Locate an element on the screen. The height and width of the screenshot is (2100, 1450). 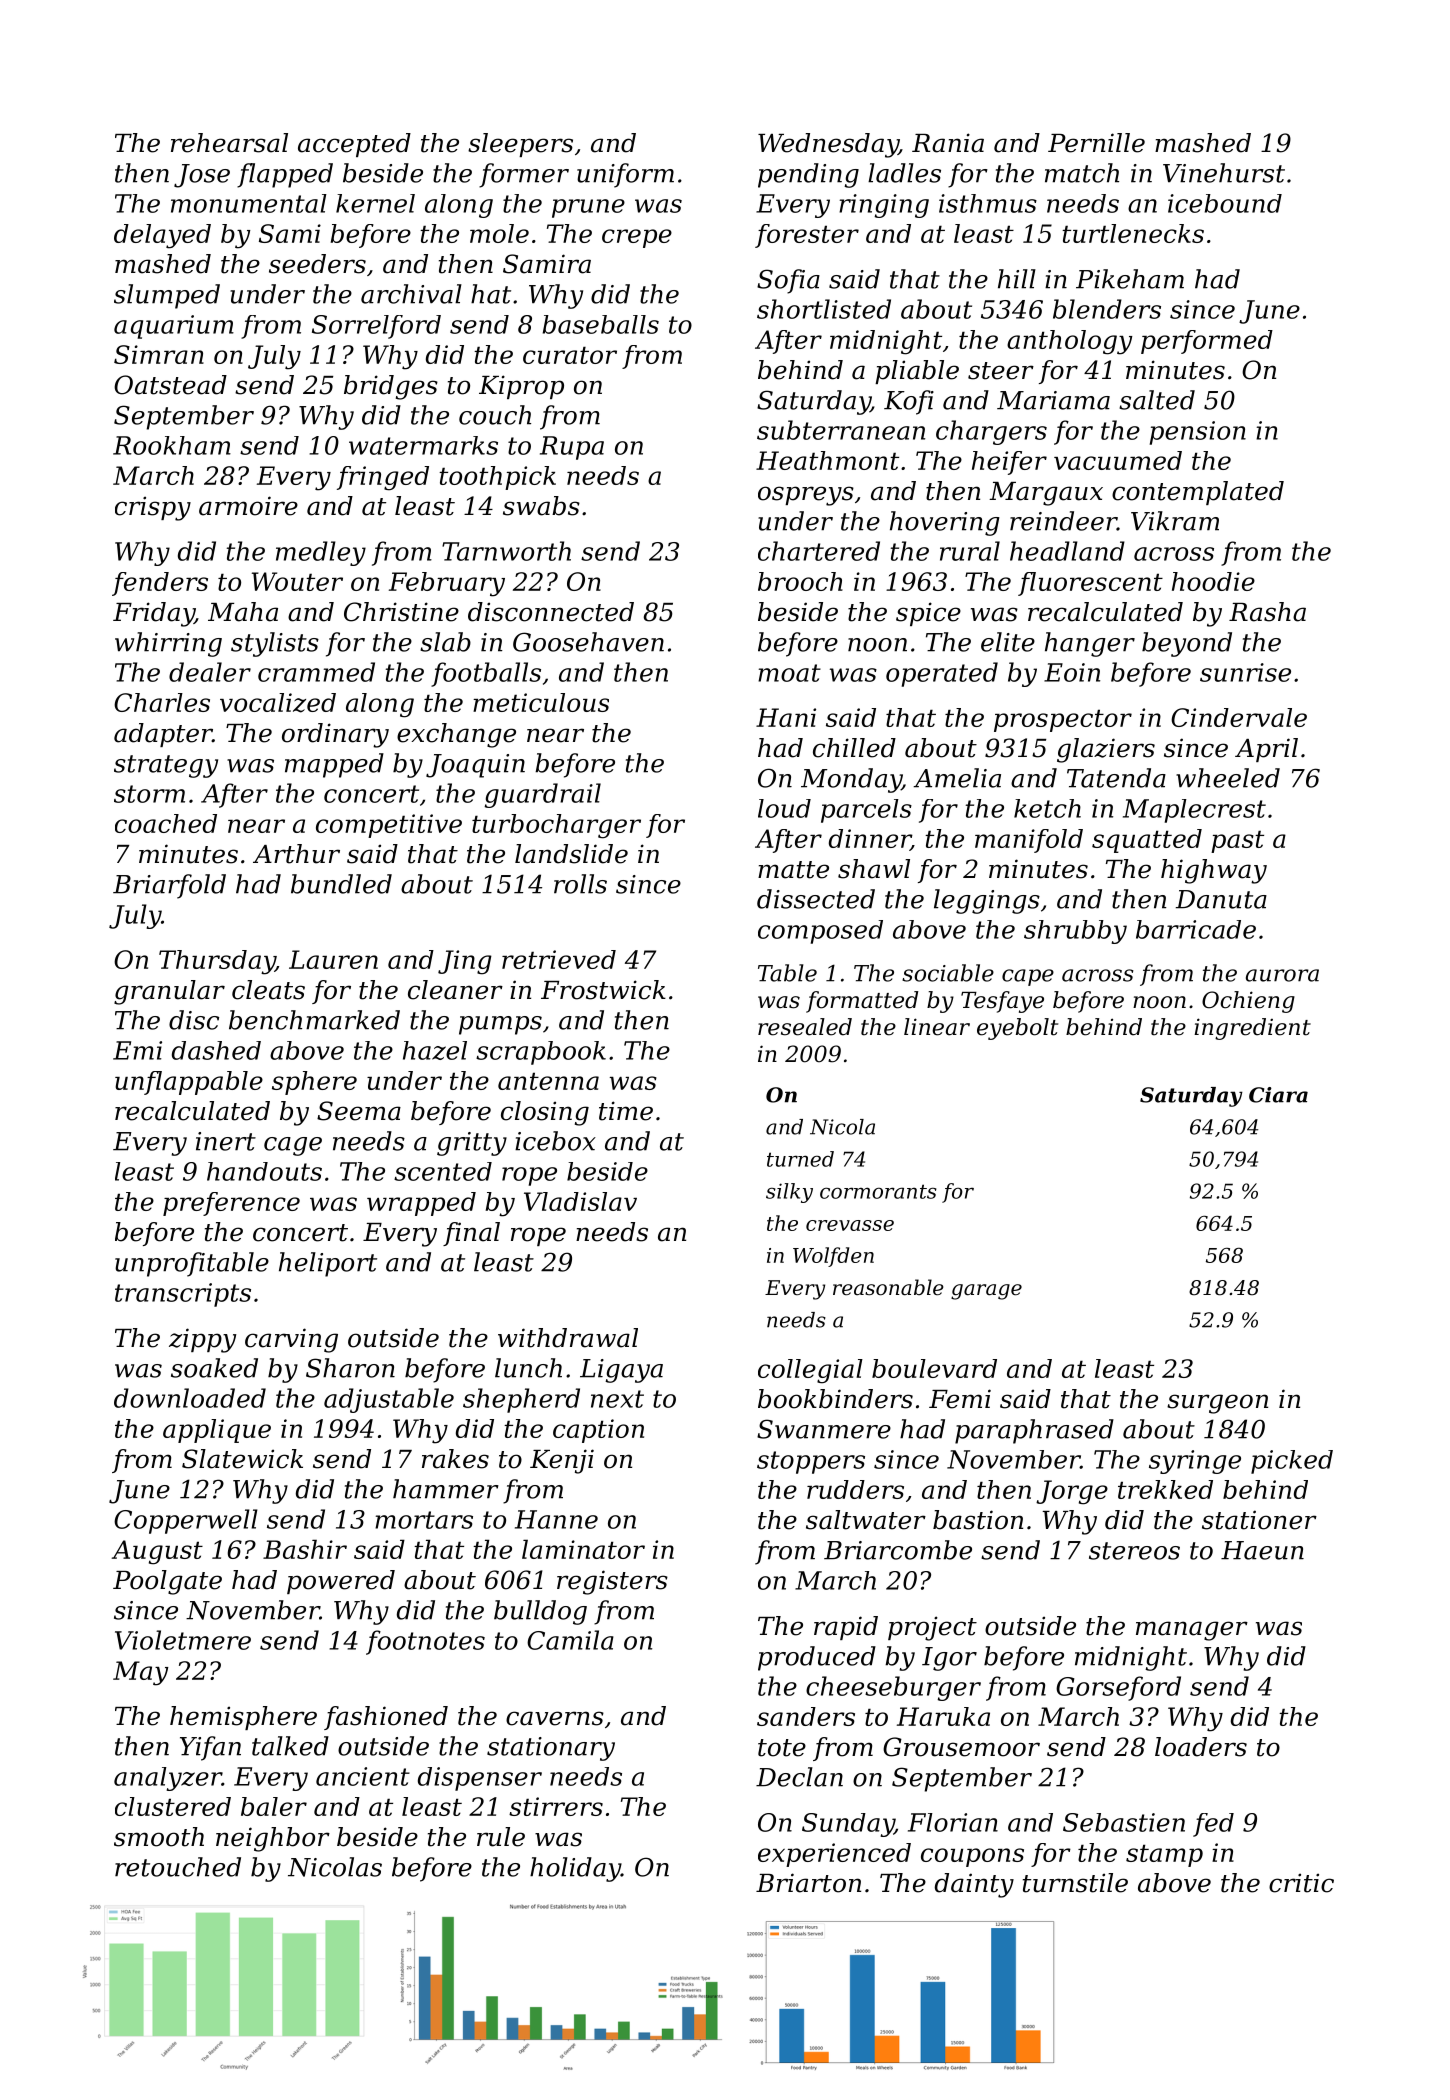
rural is located at coordinates (970, 551).
